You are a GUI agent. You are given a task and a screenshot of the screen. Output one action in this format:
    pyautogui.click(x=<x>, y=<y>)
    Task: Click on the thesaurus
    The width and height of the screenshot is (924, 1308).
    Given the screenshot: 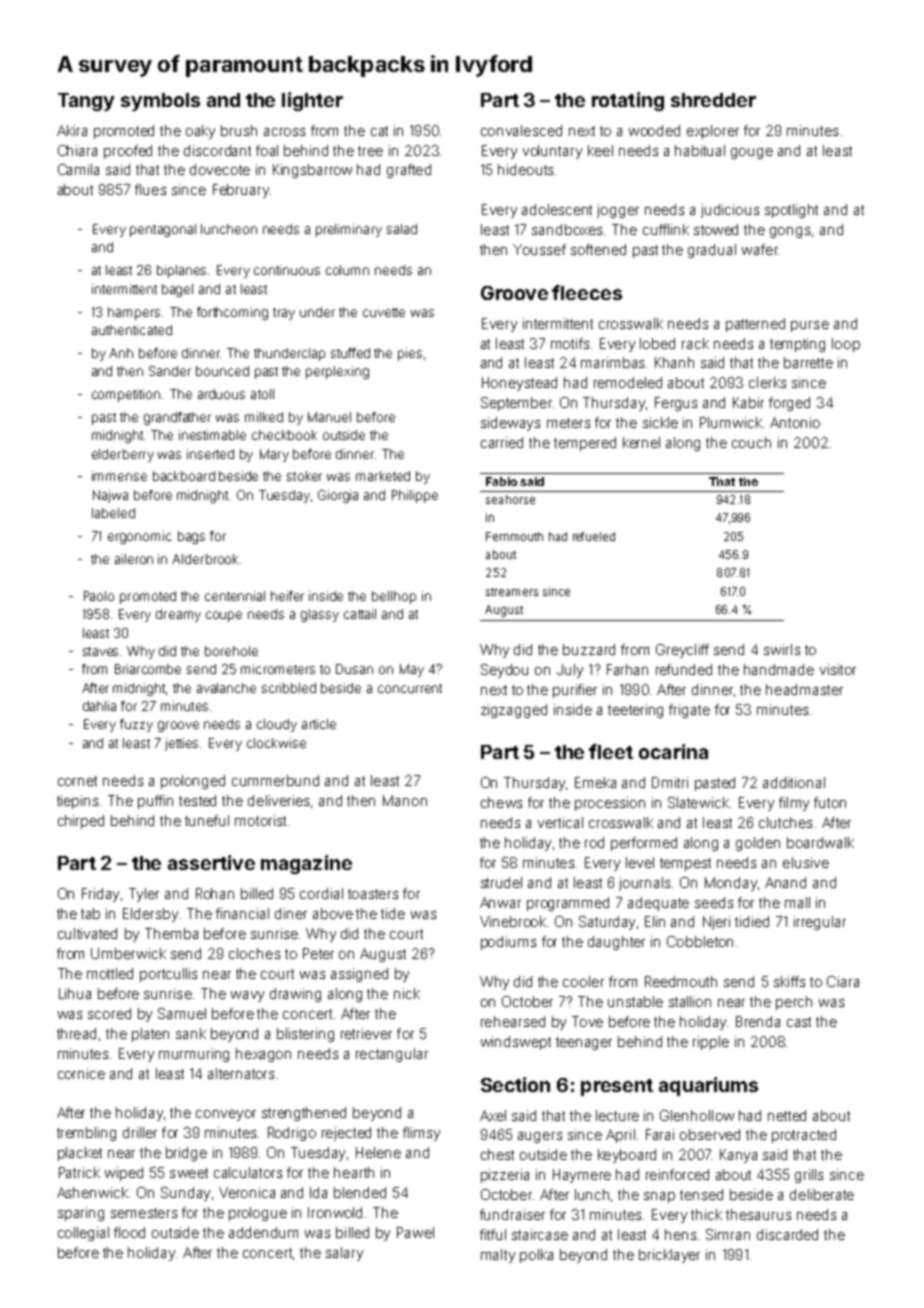 What is the action you would take?
    pyautogui.click(x=758, y=1214)
